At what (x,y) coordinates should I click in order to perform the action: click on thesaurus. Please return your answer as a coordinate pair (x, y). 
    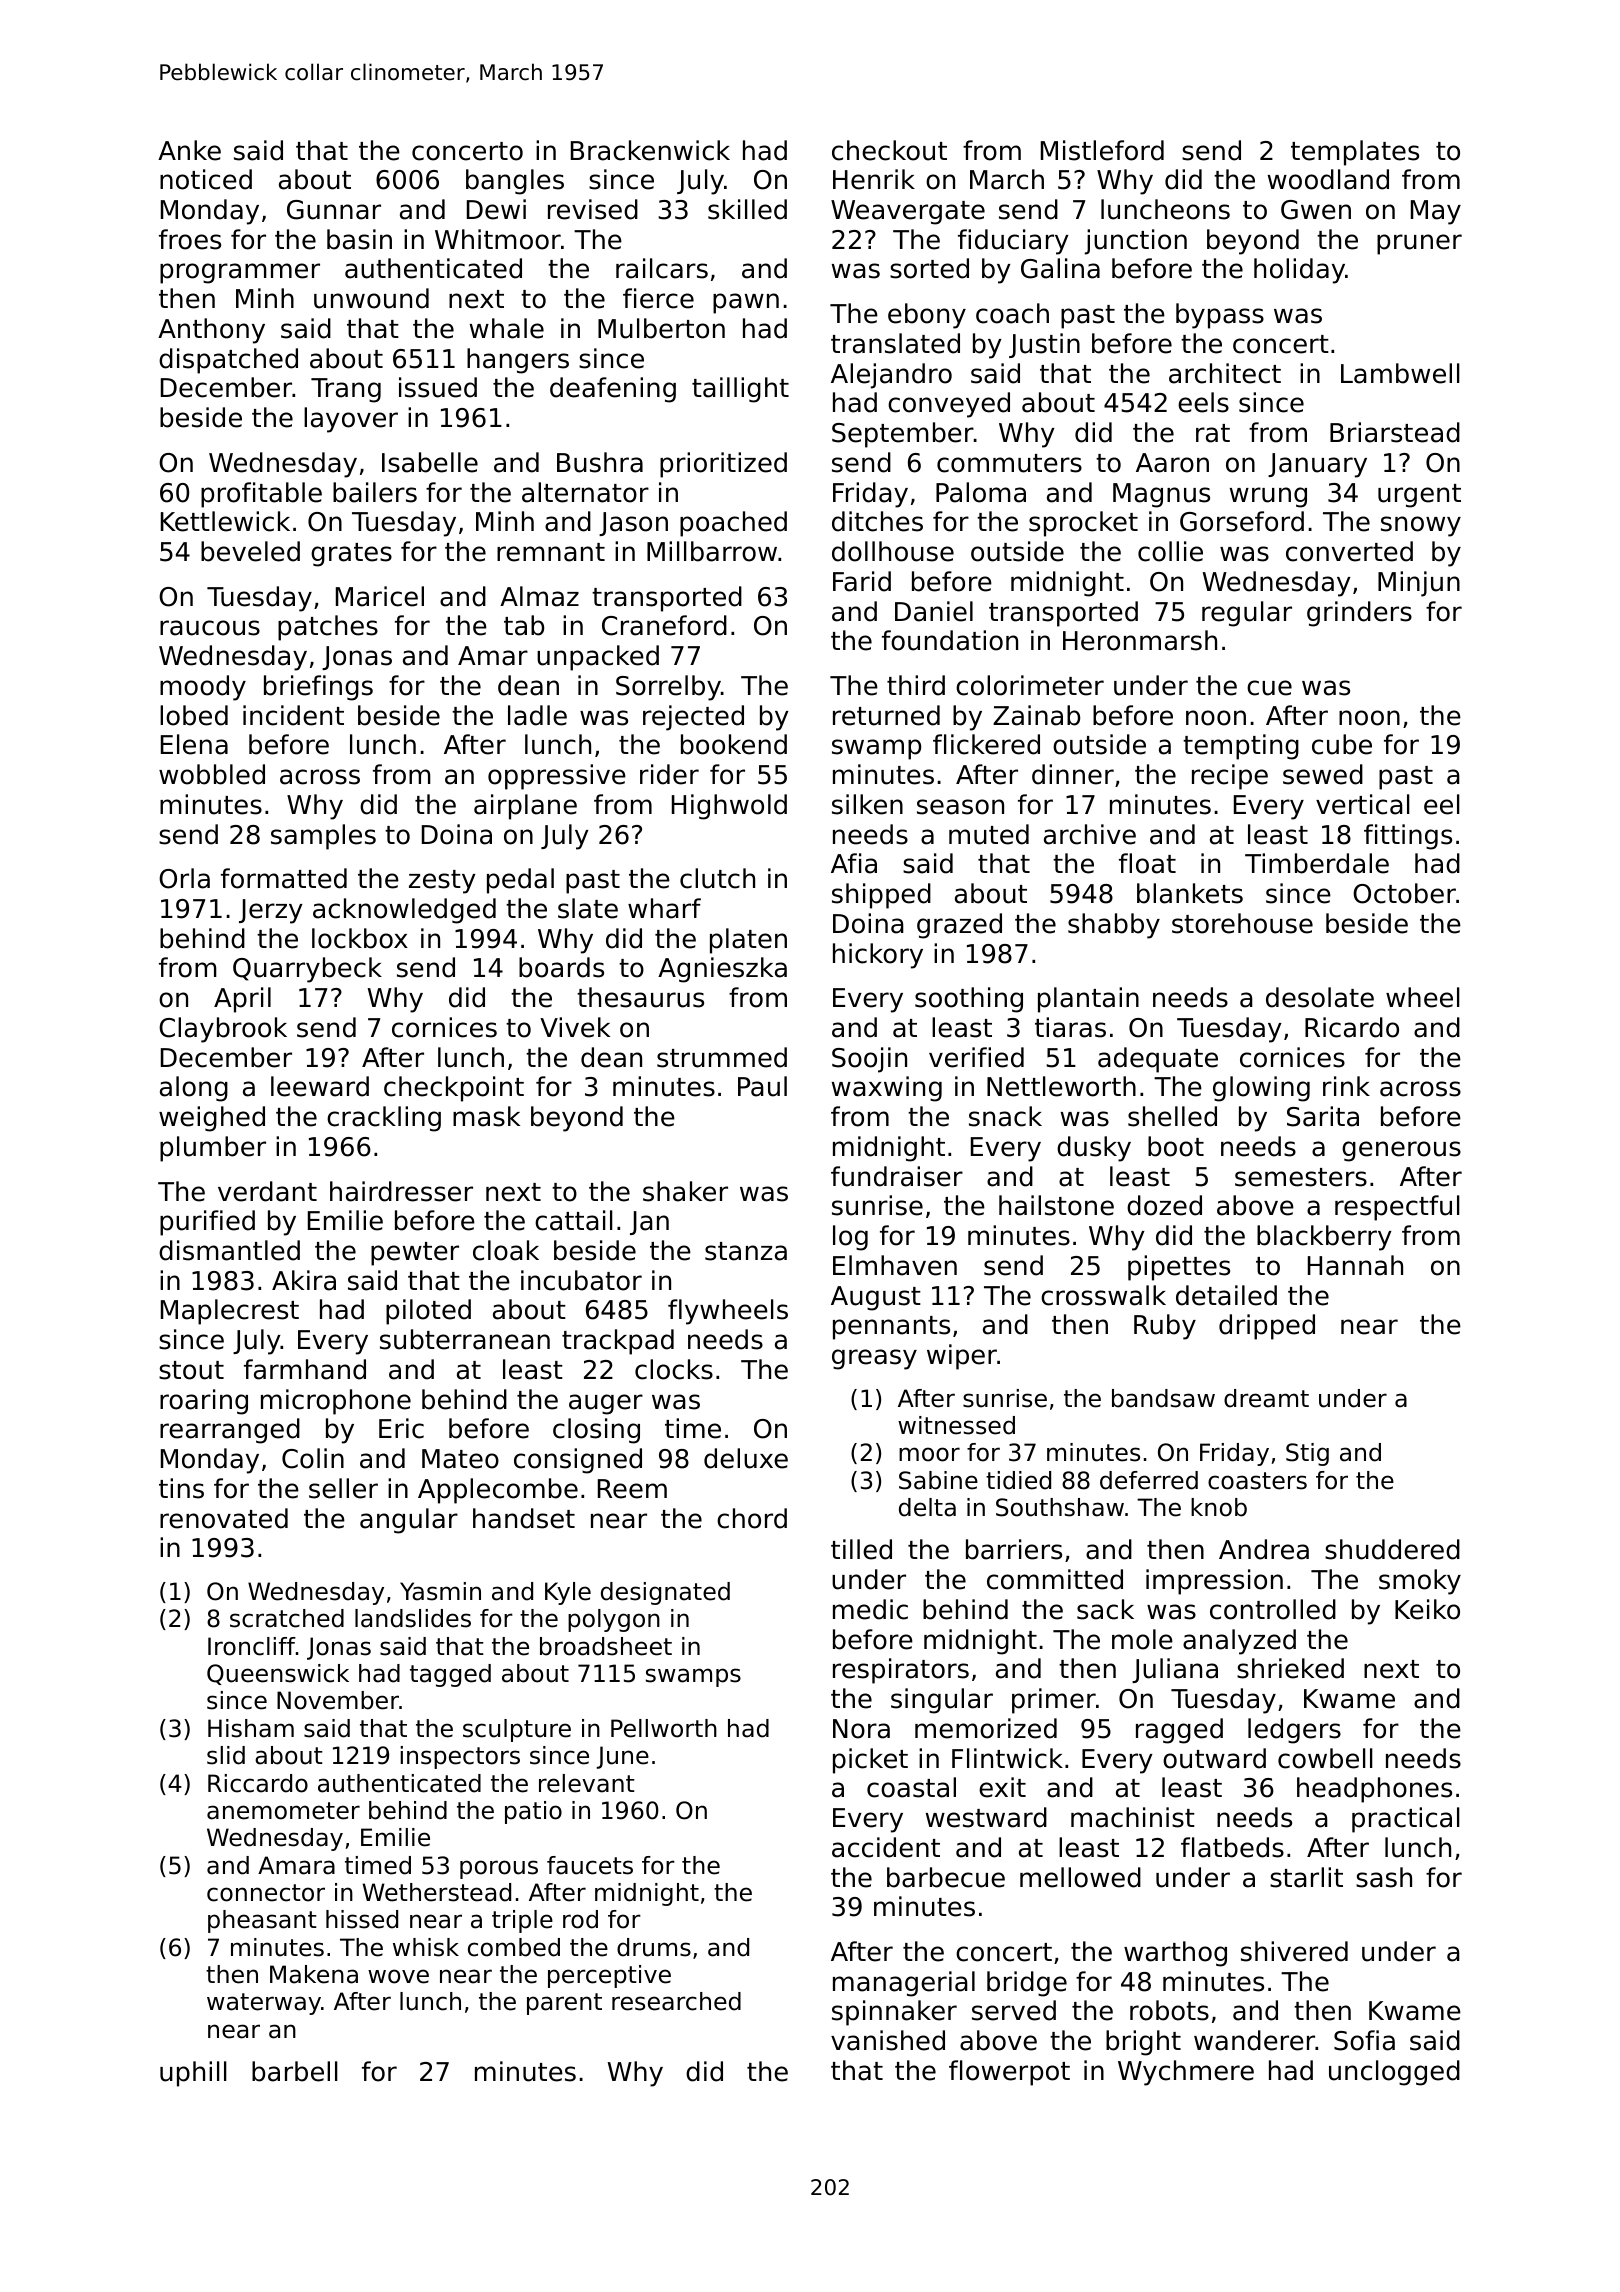
    Looking at the image, I should click on (640, 997).
